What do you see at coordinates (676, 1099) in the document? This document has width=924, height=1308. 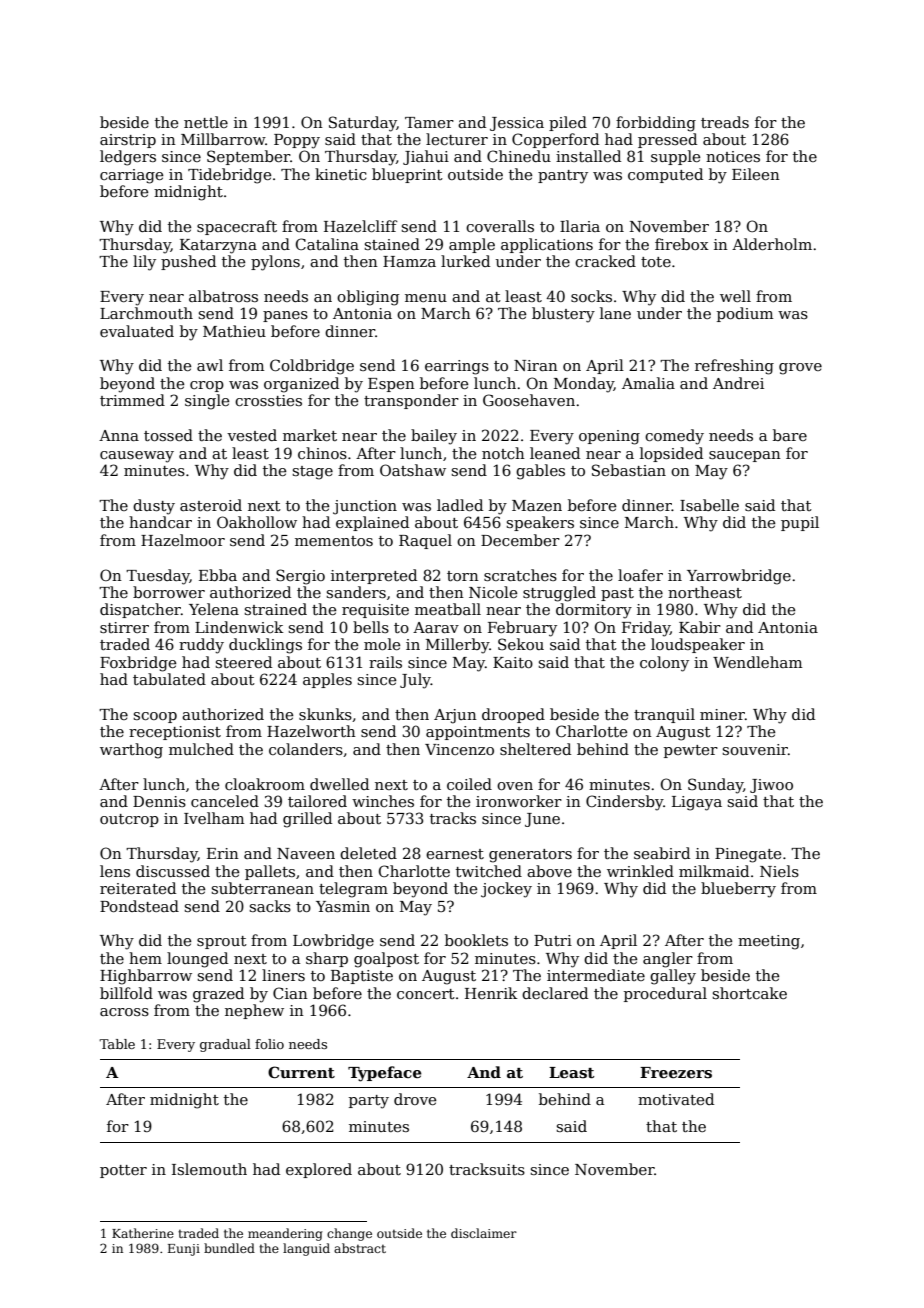 I see `motivated` at bounding box center [676, 1099].
